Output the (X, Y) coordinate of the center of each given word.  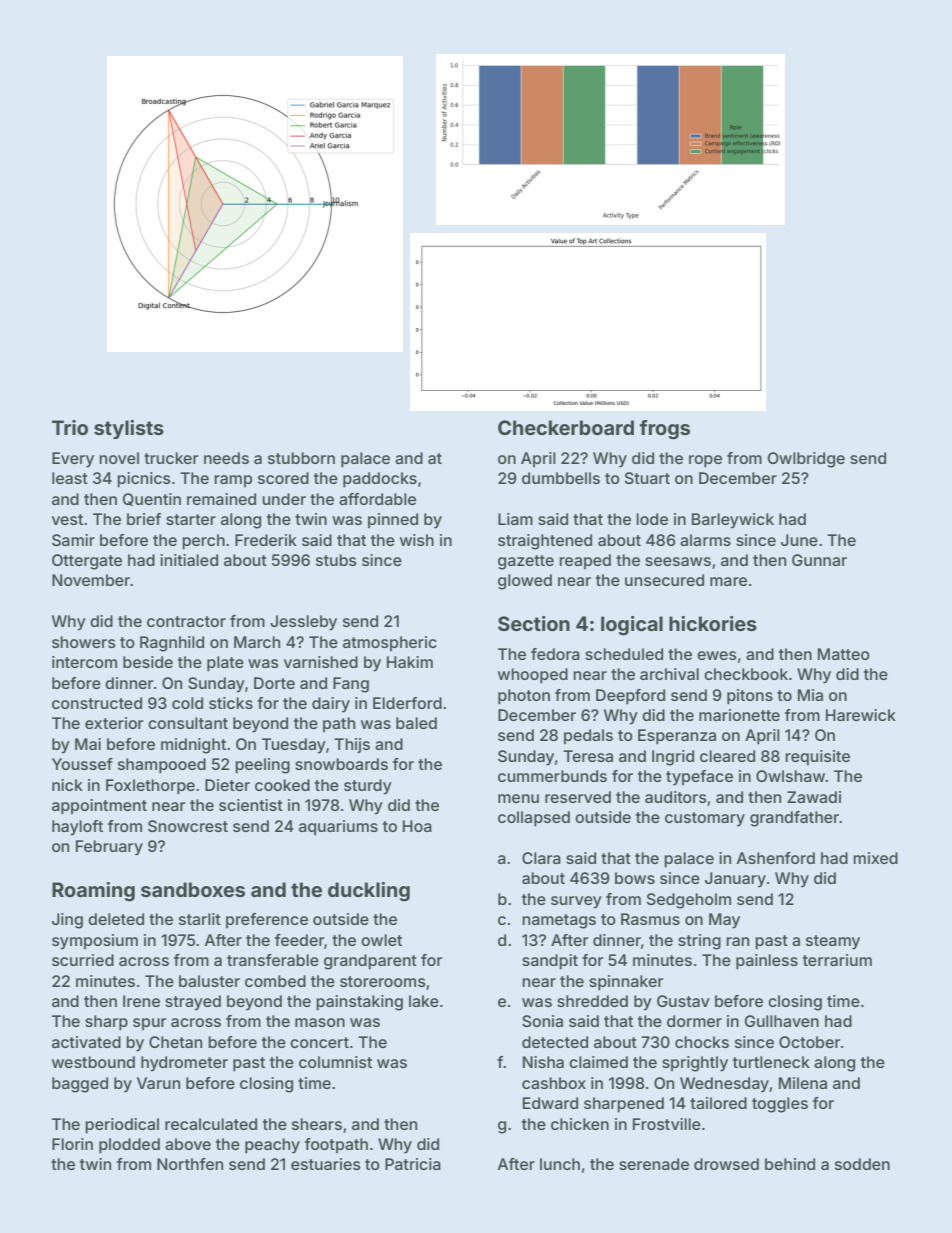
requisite (817, 758)
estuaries (326, 1164)
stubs (336, 560)
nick (67, 785)
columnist (335, 1062)
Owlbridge (806, 460)
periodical (122, 1126)
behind (790, 1164)
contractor (186, 621)
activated (86, 1042)
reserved (578, 797)
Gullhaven (782, 1021)
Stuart (647, 478)
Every (73, 460)
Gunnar (819, 560)
